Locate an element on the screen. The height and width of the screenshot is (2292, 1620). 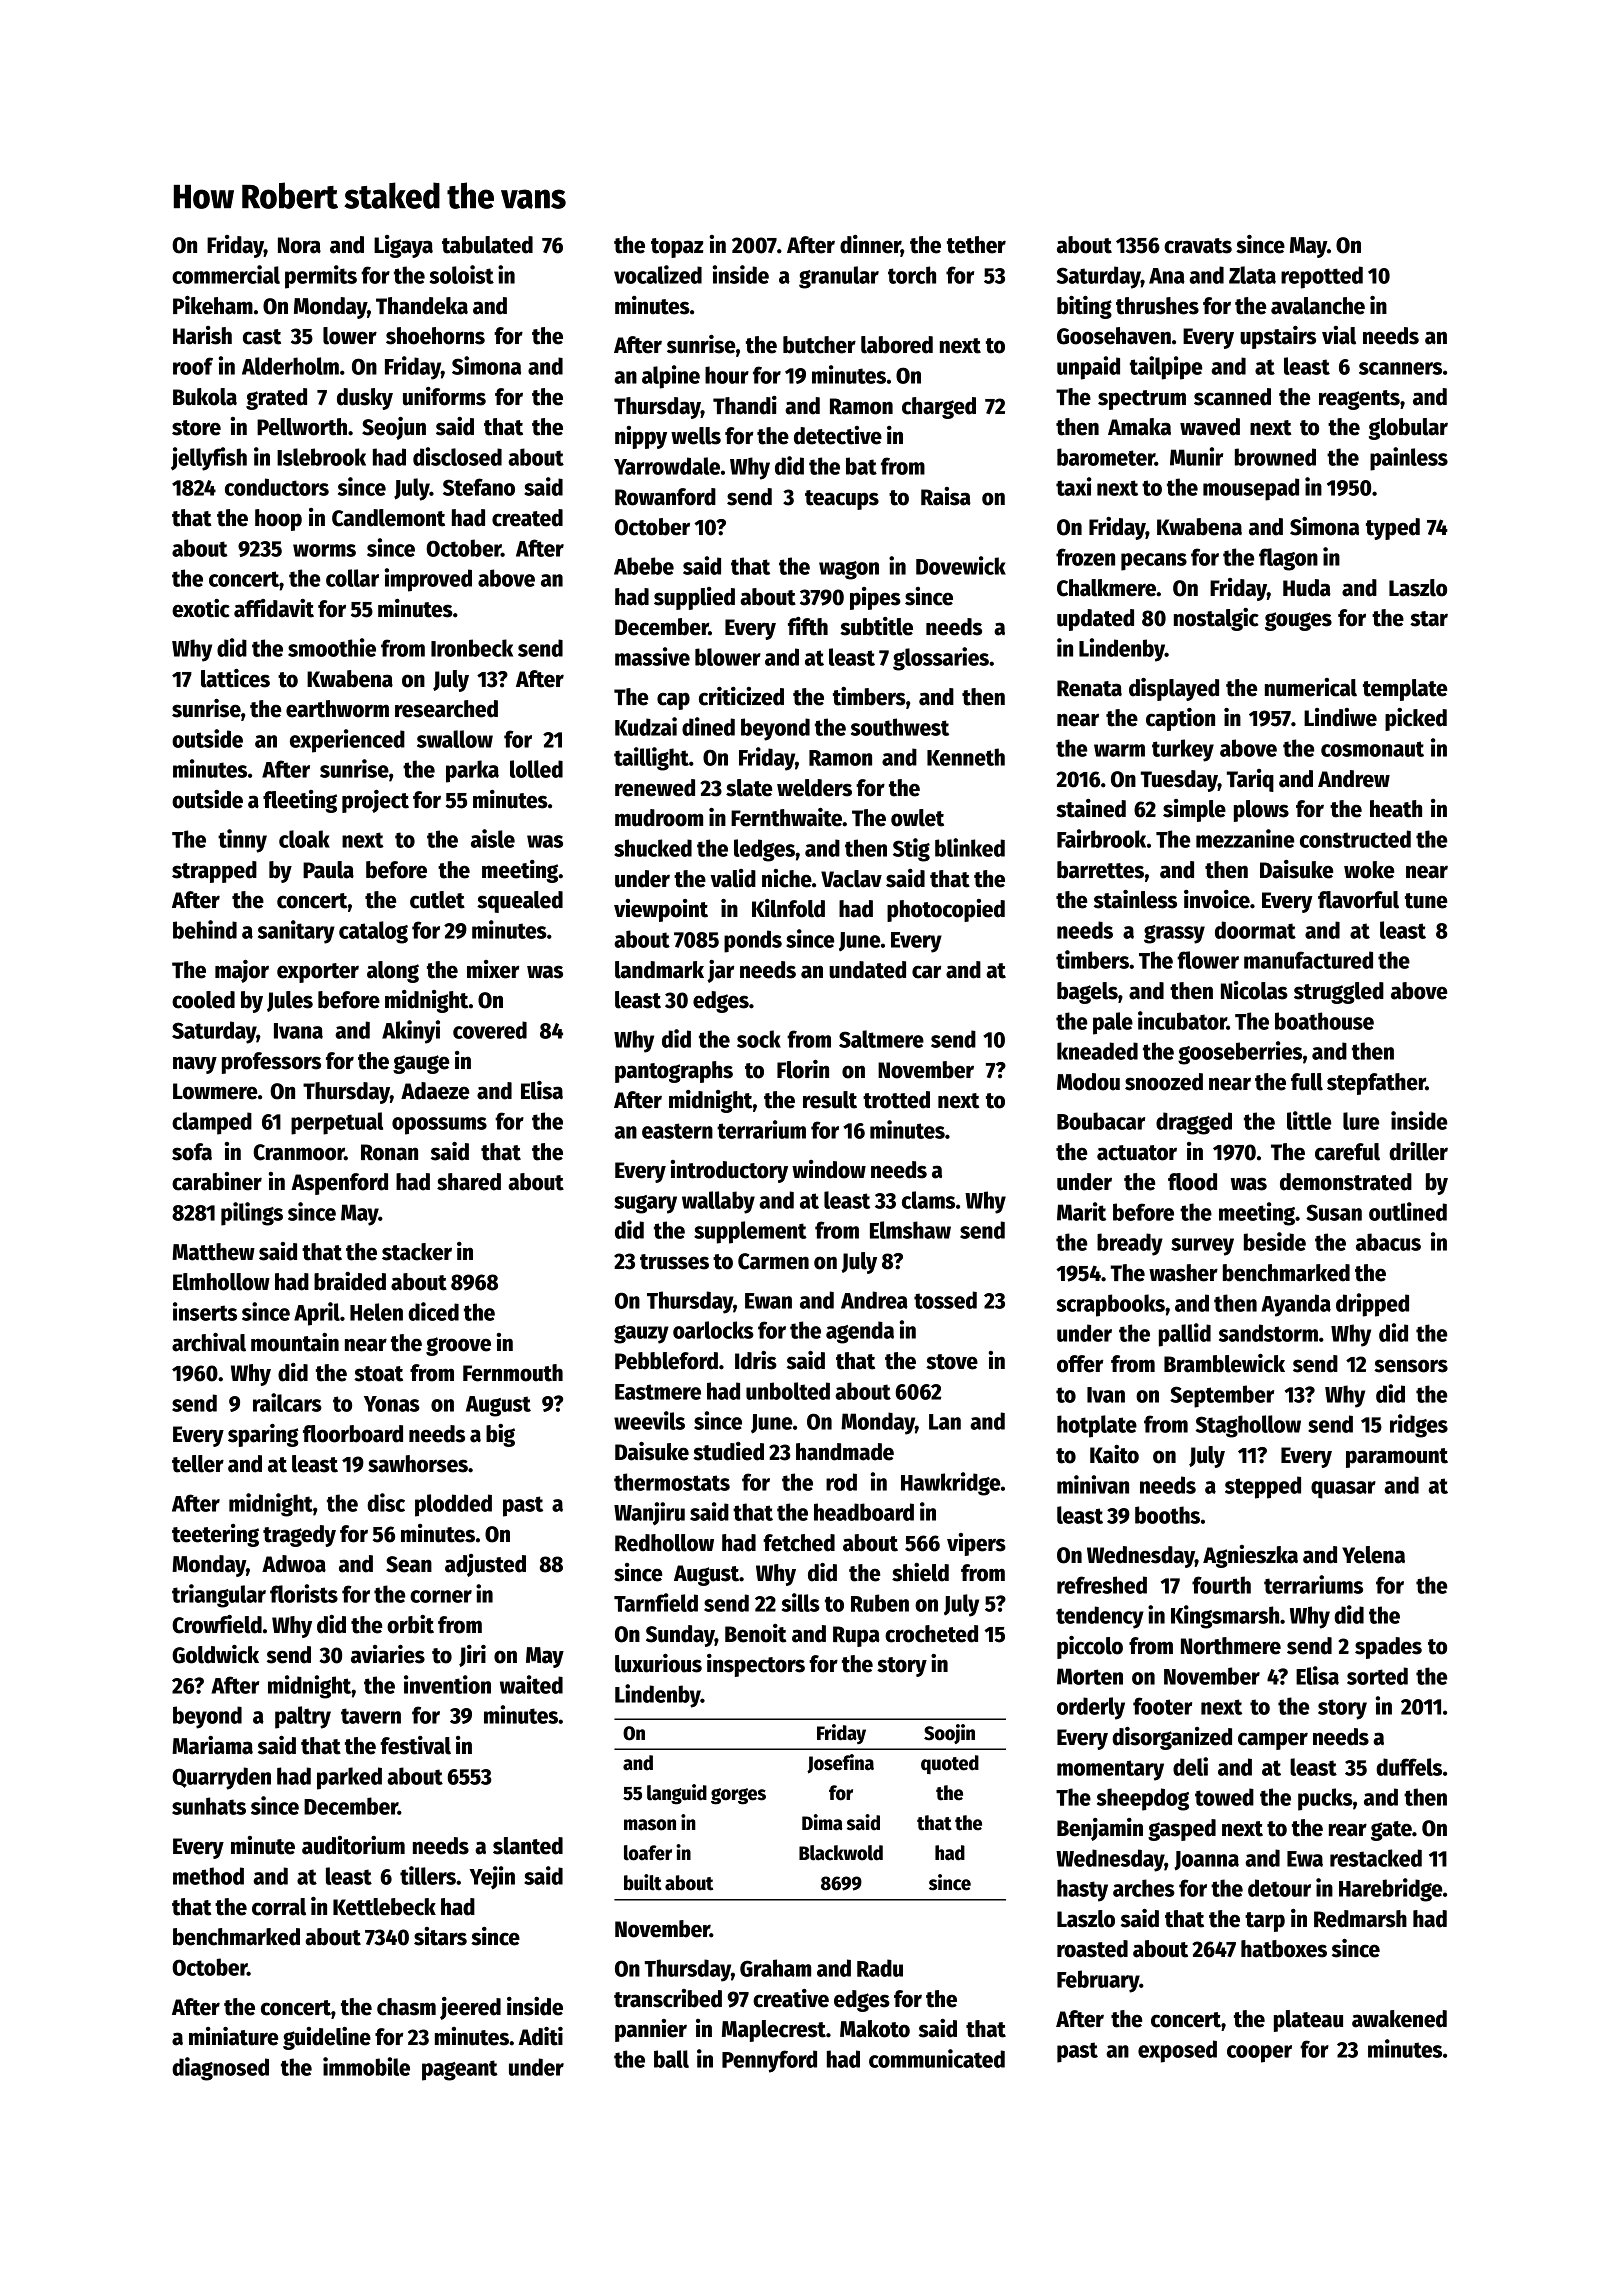
archival is located at coordinates (209, 1342).
